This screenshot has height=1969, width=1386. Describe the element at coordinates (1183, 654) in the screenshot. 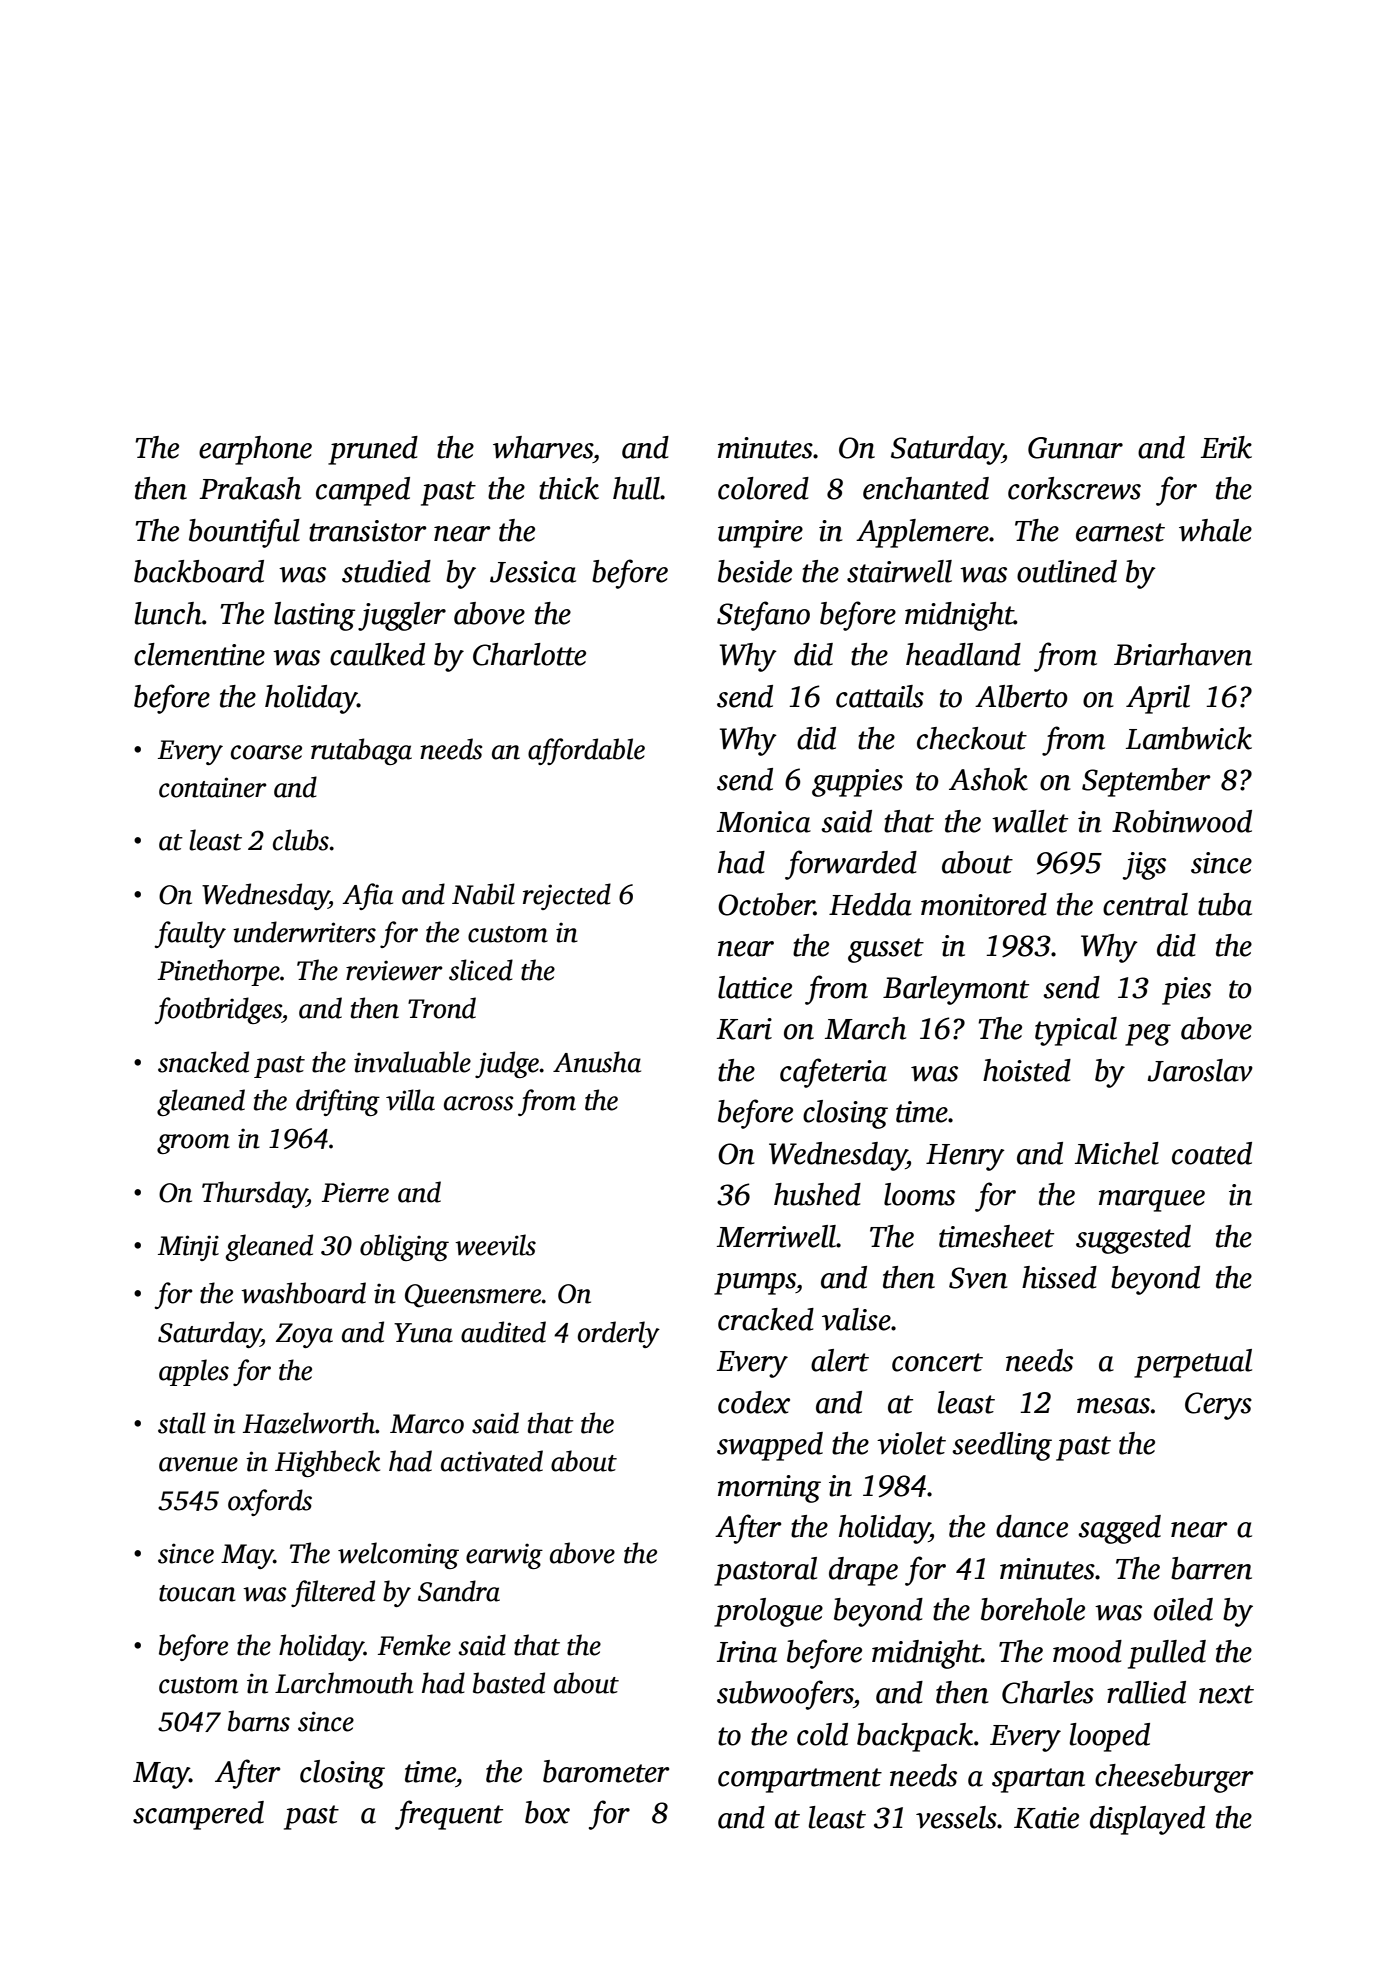

I see `Briarhaven` at that location.
